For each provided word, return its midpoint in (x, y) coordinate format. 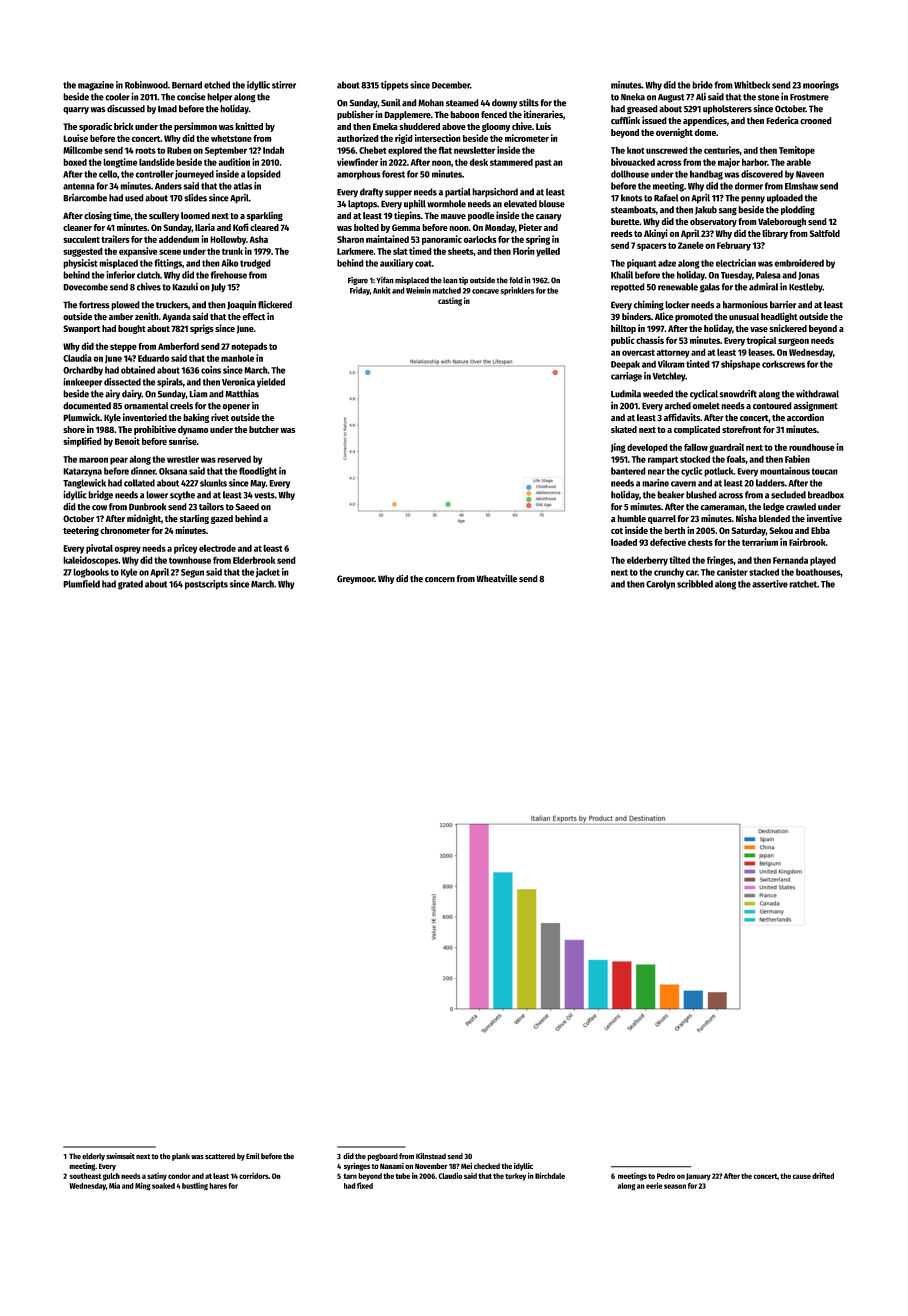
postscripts (206, 585)
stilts (529, 102)
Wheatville (496, 578)
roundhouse (812, 447)
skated (624, 429)
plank (181, 1157)
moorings (821, 86)
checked (487, 1166)
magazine (96, 86)
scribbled (695, 584)
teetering (81, 531)
